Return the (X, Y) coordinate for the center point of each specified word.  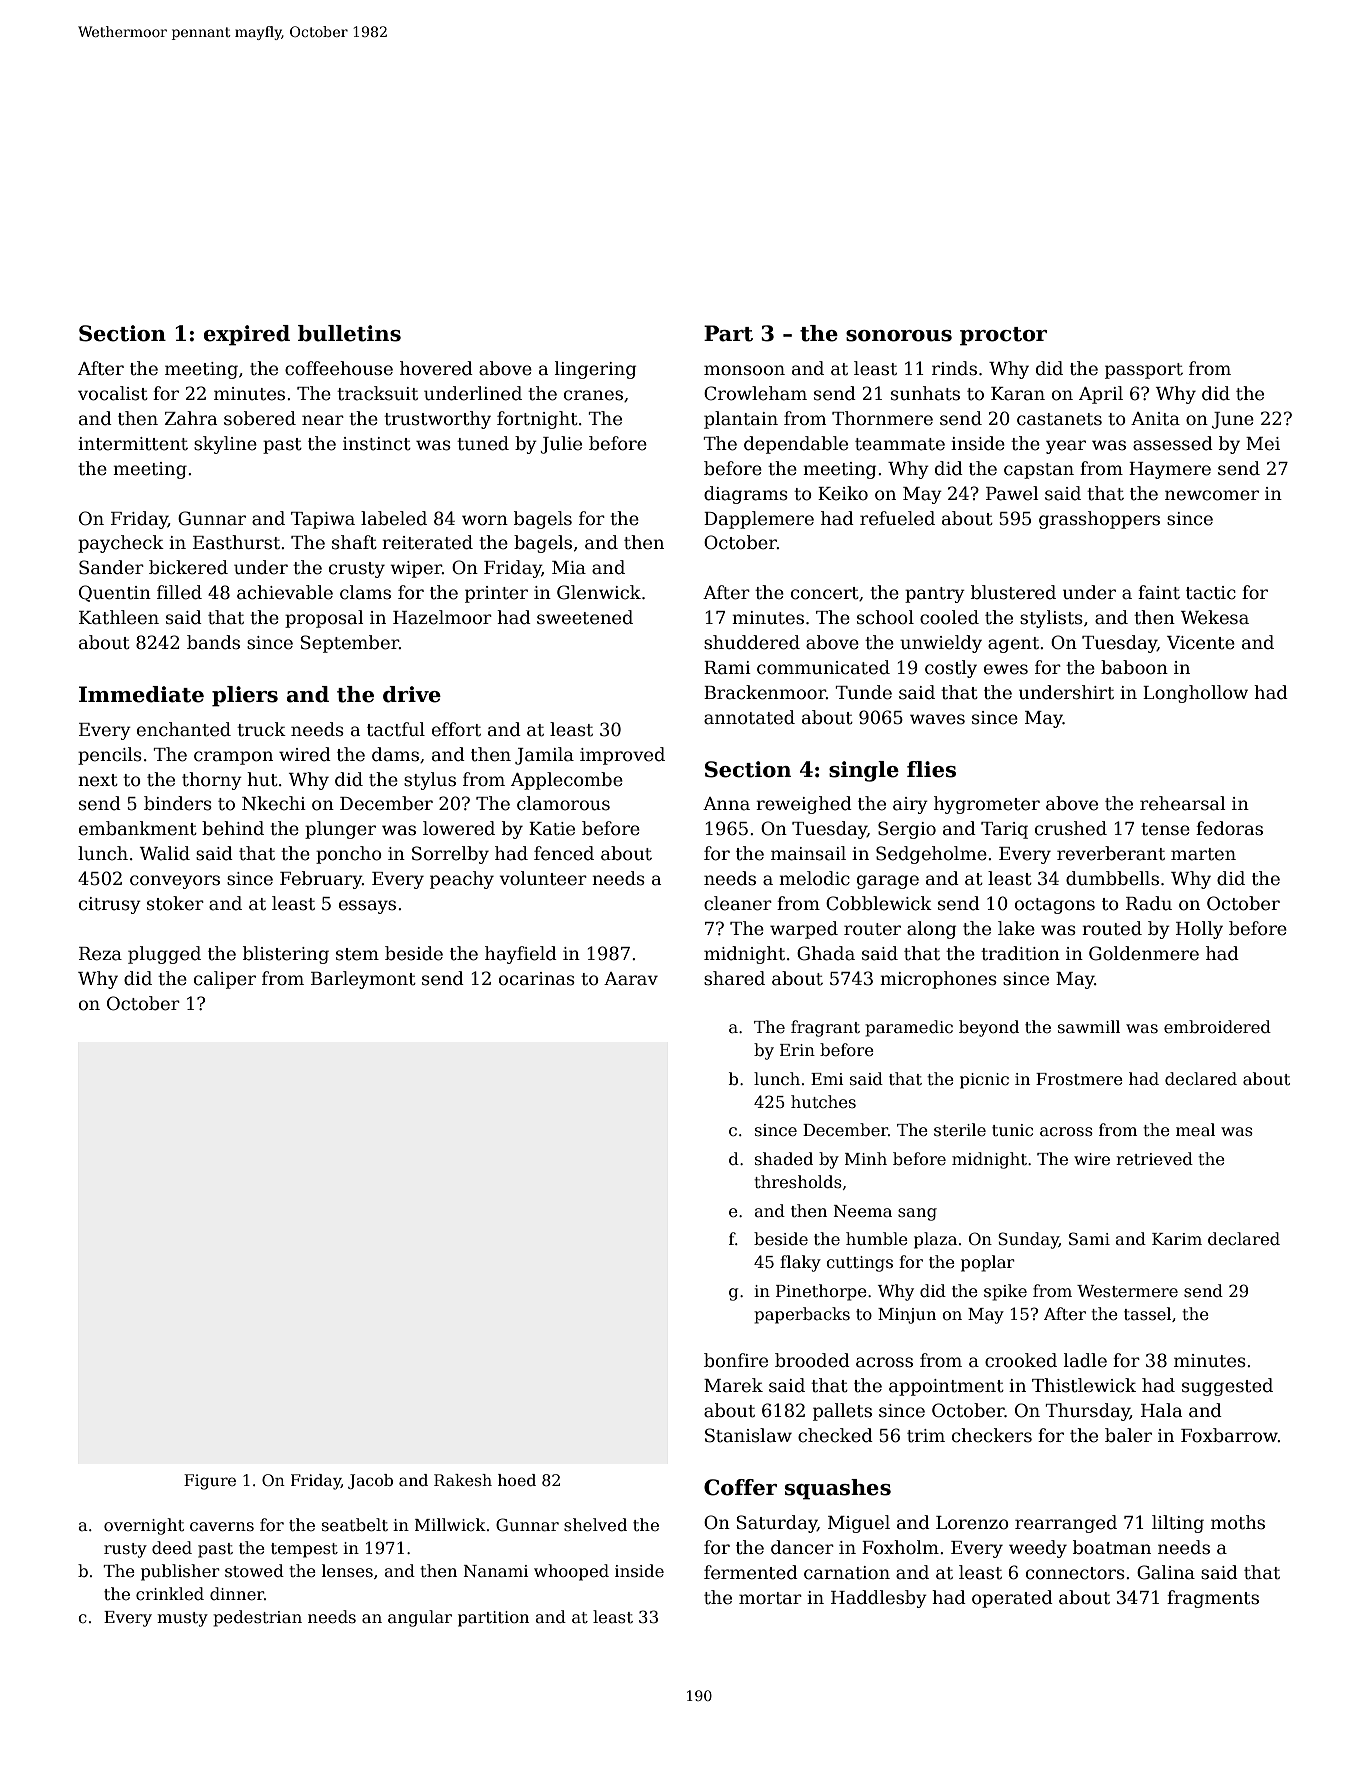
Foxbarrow (1229, 1435)
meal (1195, 1130)
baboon (1134, 667)
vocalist (113, 393)
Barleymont (363, 980)
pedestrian (257, 1618)
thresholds (798, 1181)
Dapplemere (759, 520)
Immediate (141, 694)
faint (1159, 592)
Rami (727, 668)
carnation (847, 1573)
